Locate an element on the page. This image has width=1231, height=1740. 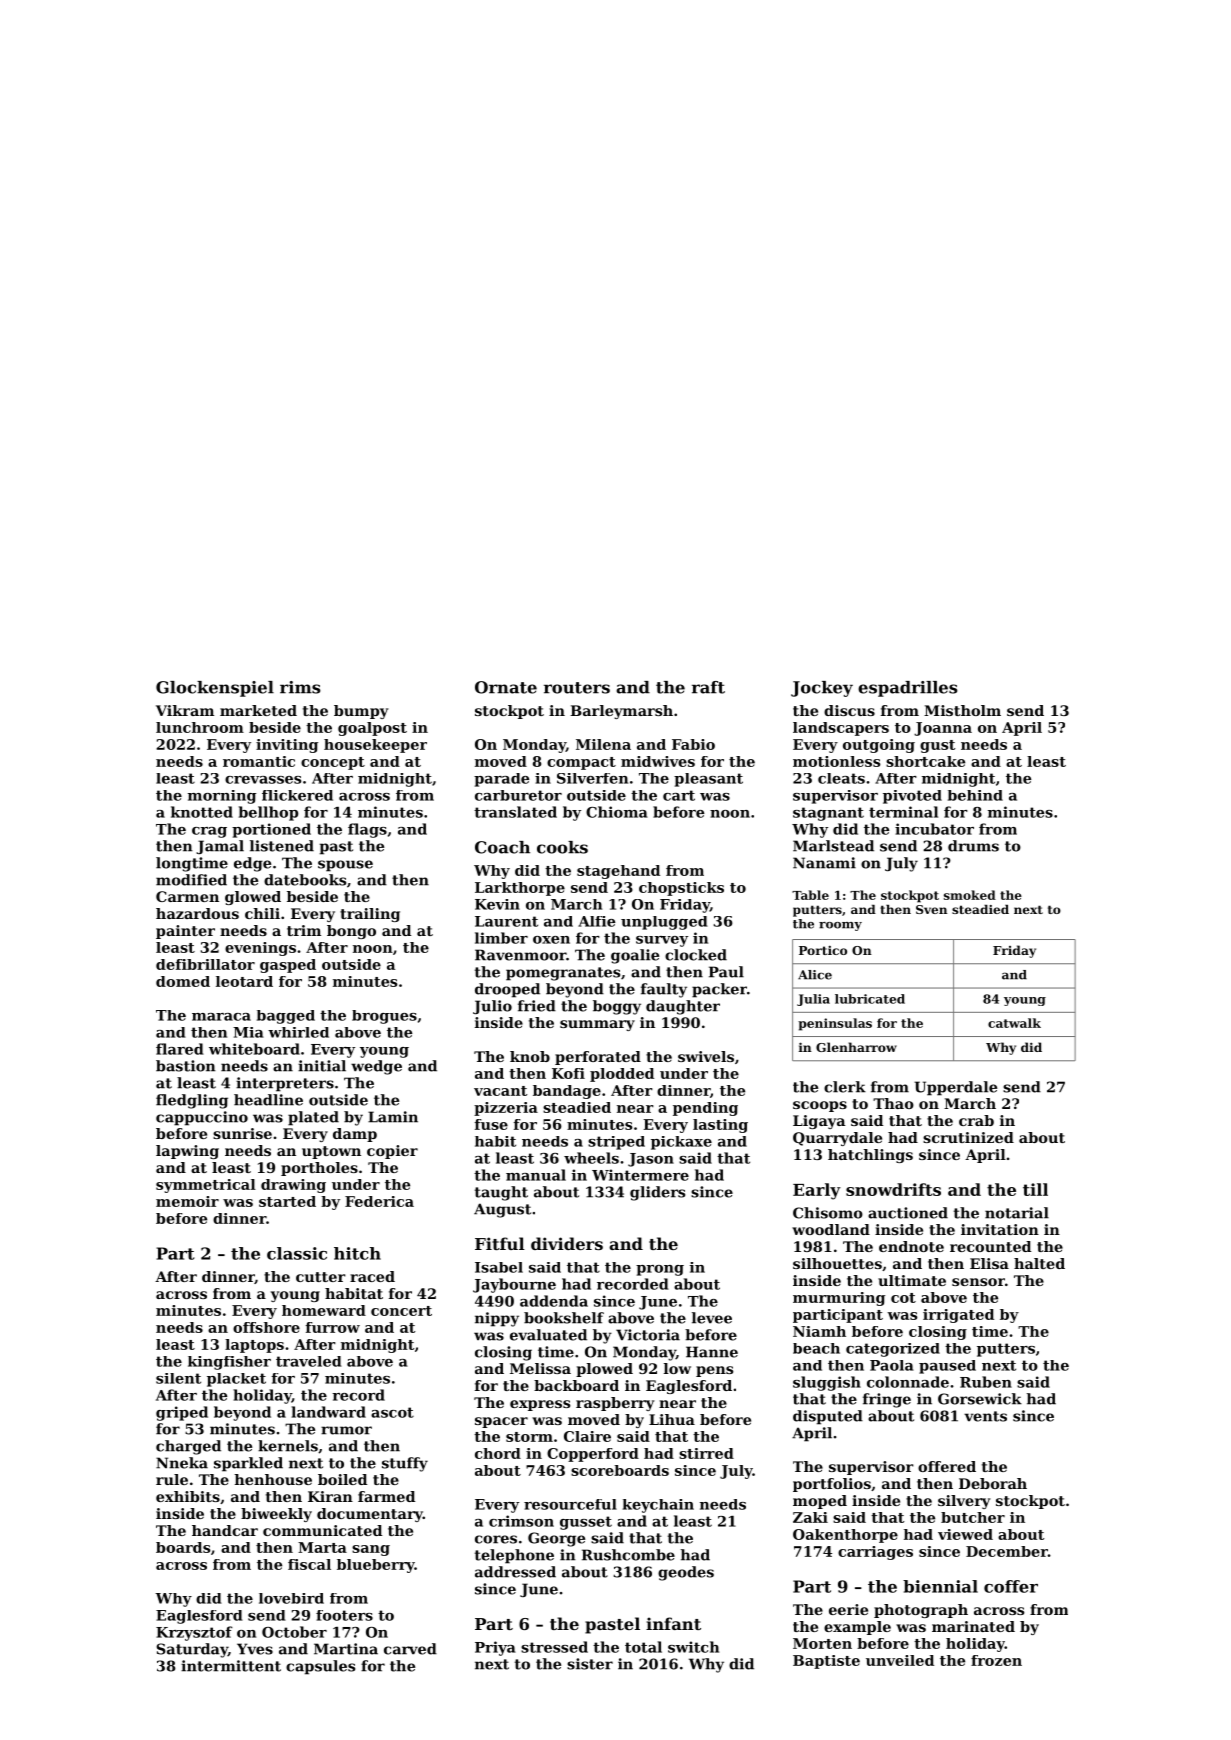
irrigated is located at coordinates (958, 1316).
